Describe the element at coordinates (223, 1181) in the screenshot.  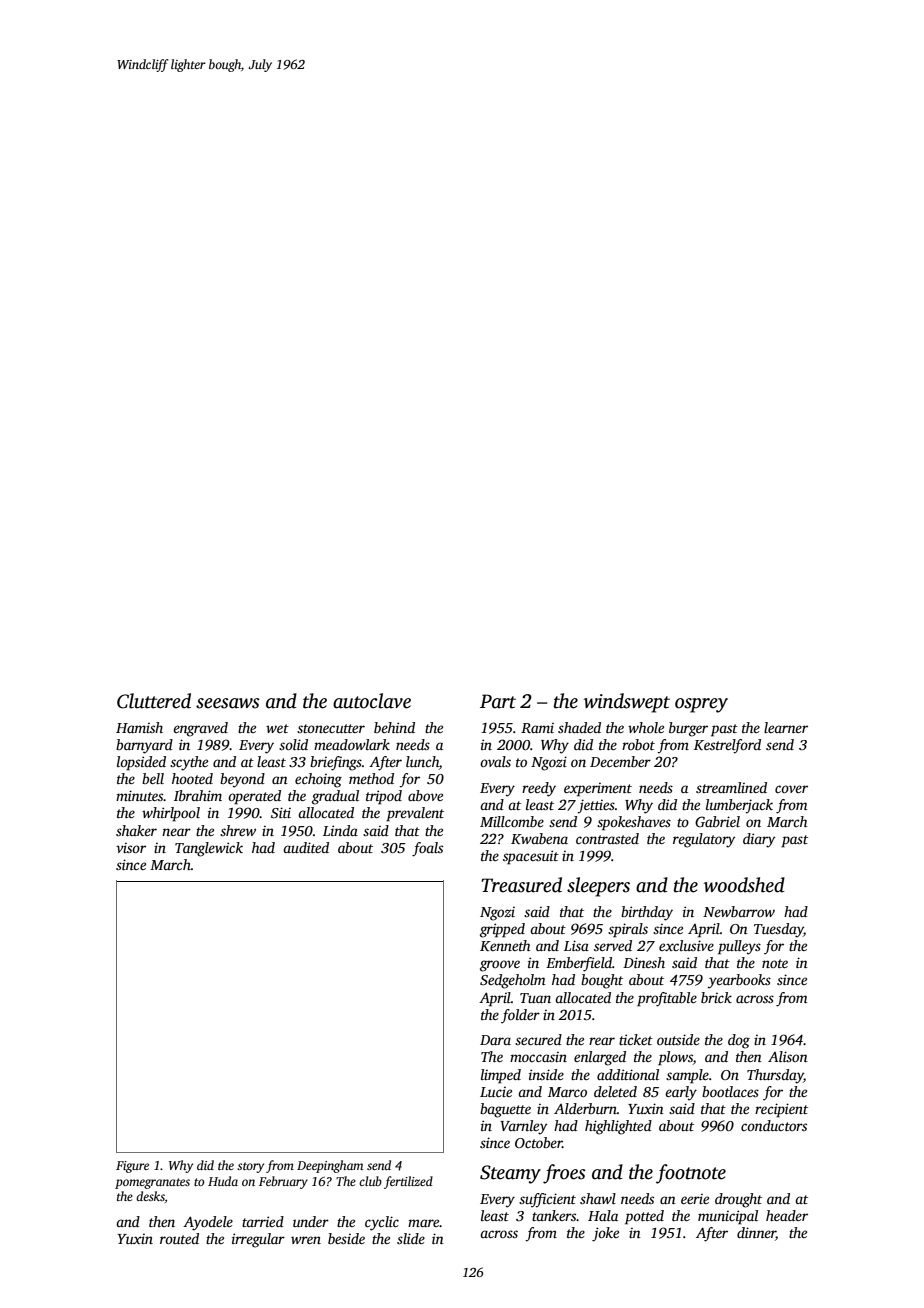
I see `Huda` at that location.
